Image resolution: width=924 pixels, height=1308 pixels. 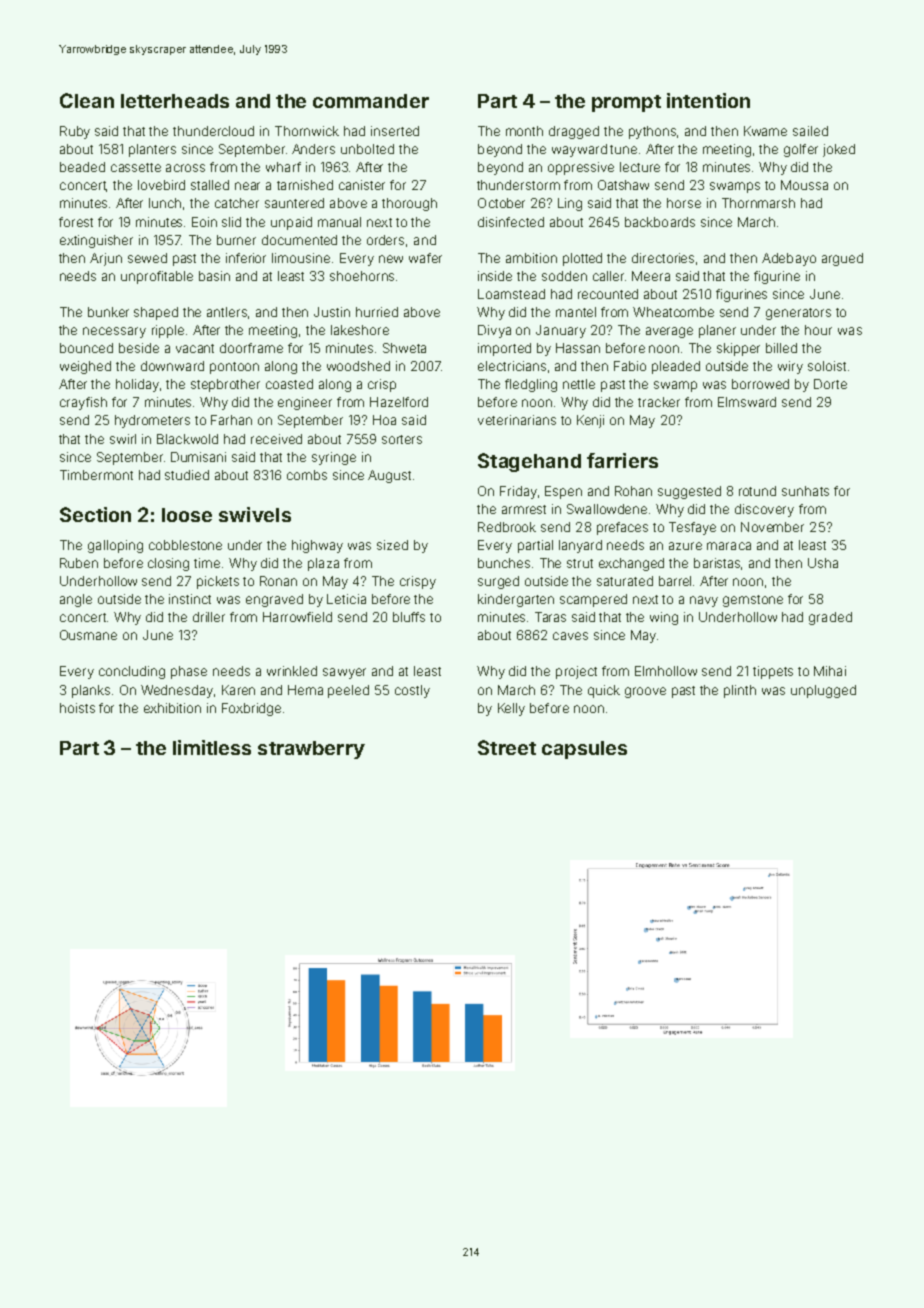 What do you see at coordinates (579, 150) in the screenshot?
I see `wayward` at bounding box center [579, 150].
